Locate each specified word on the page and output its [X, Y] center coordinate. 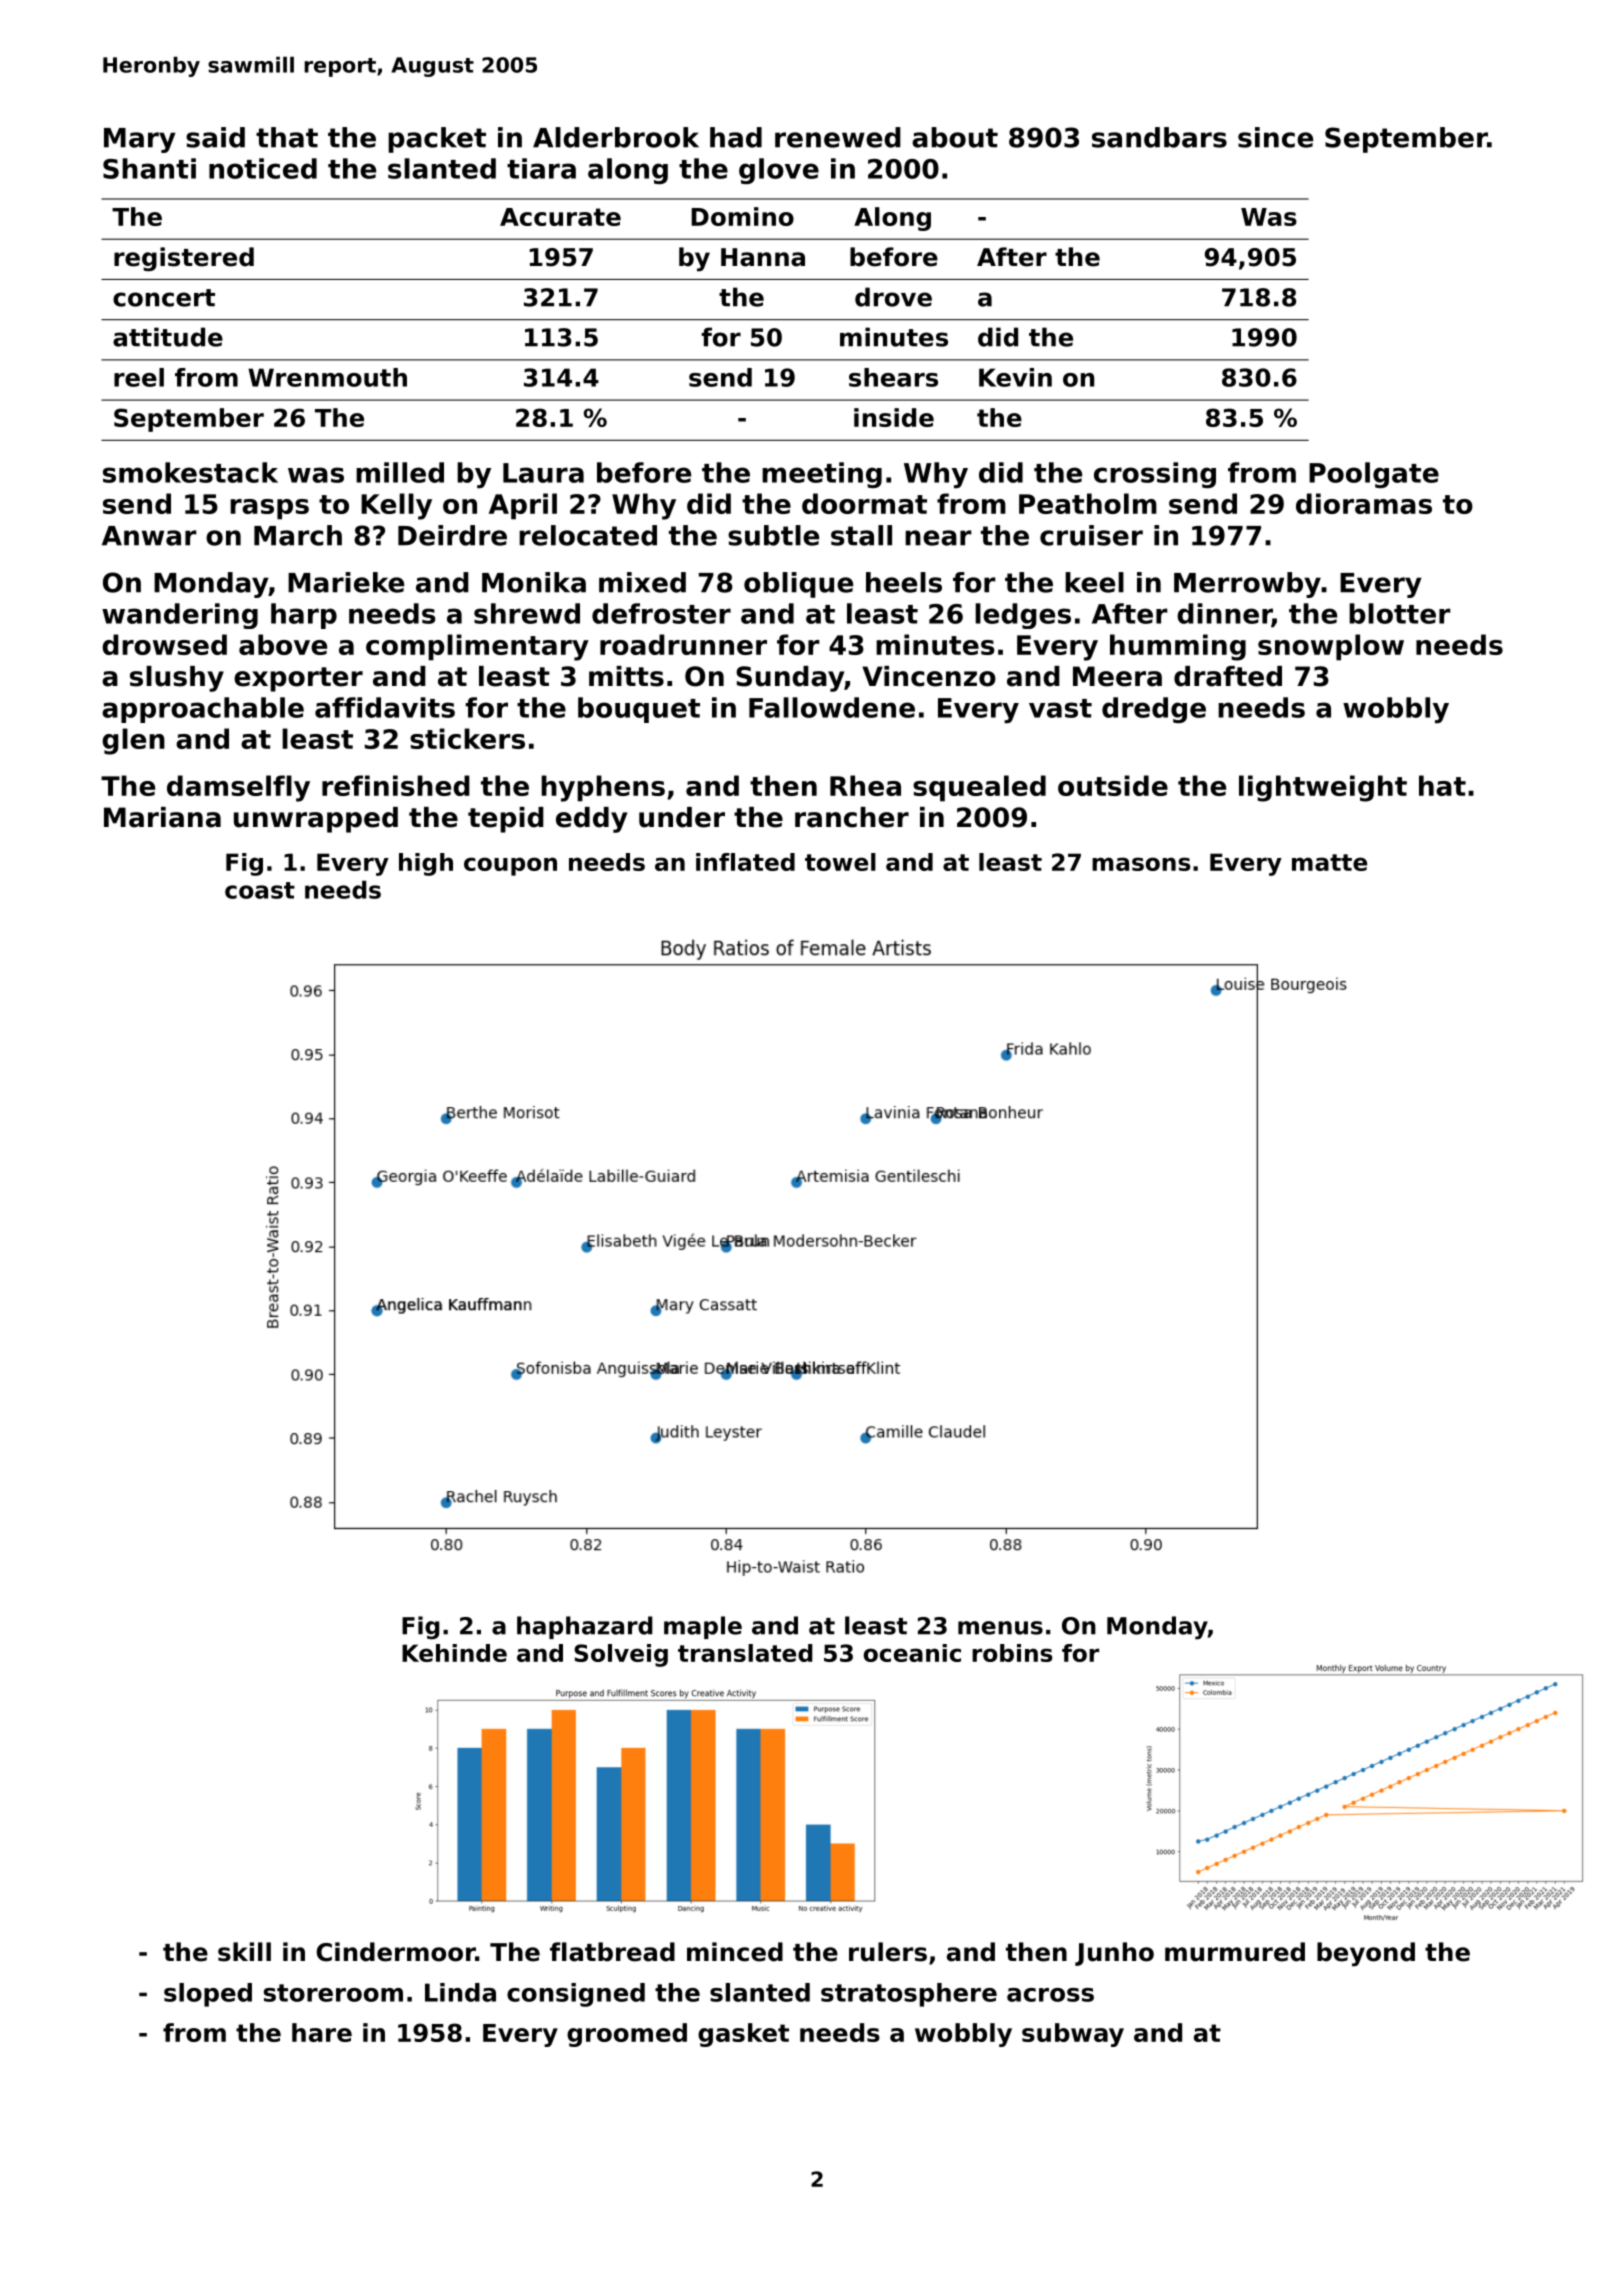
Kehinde [454, 1653]
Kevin [1015, 377]
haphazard [585, 1627]
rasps [269, 509]
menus [1000, 1628]
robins [1012, 1653]
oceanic [912, 1653]
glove [779, 171]
